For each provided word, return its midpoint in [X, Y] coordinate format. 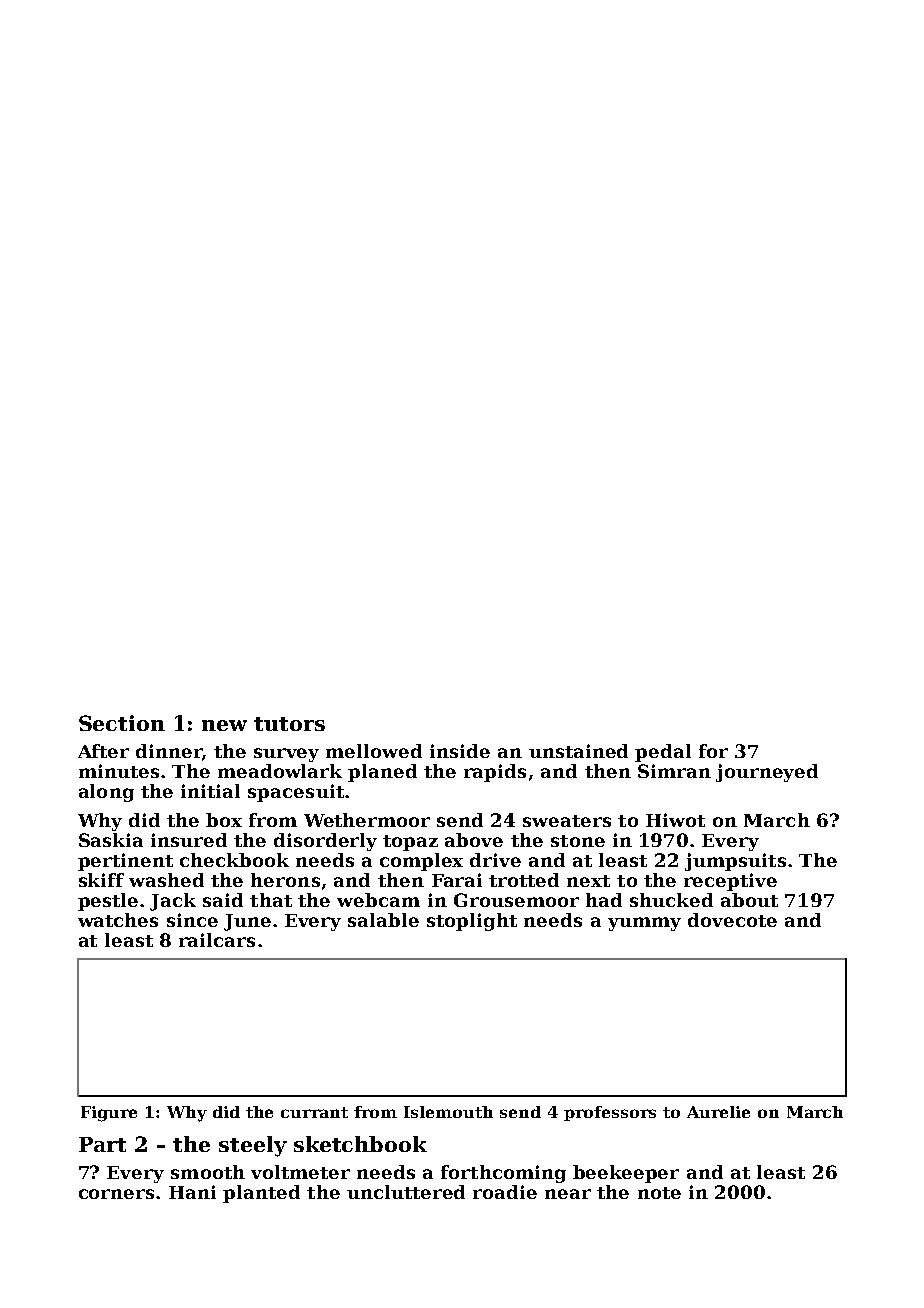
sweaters [567, 821]
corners [116, 1194]
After [103, 751]
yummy [644, 924]
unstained [578, 751]
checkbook [234, 860]
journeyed [767, 773]
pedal [663, 753]
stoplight [472, 922]
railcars [217, 940]
